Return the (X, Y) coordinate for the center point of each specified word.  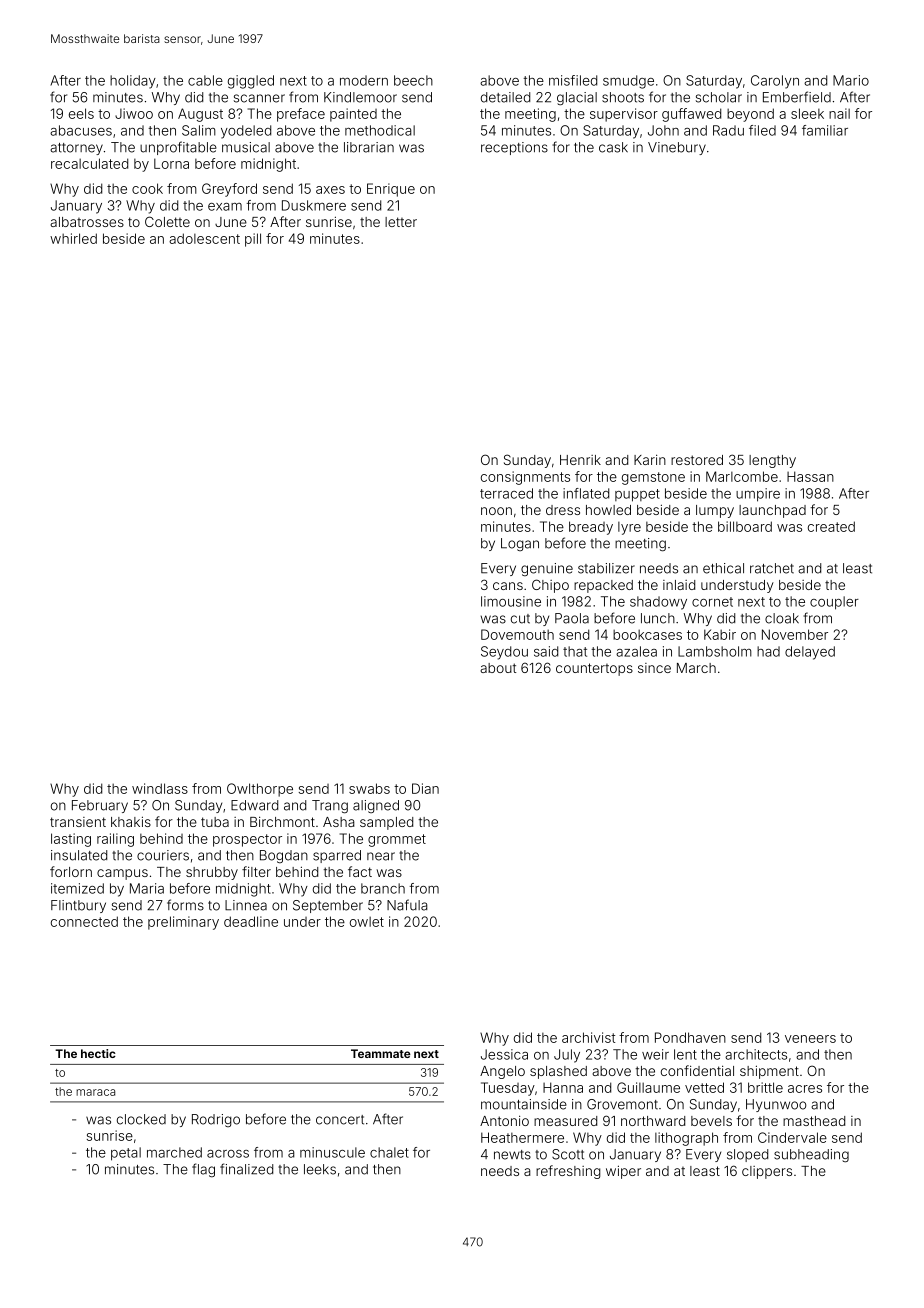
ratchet (772, 568)
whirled (73, 238)
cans (508, 586)
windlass (160, 788)
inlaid (679, 585)
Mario (851, 80)
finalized (246, 1169)
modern (364, 80)
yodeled (246, 132)
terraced (506, 493)
